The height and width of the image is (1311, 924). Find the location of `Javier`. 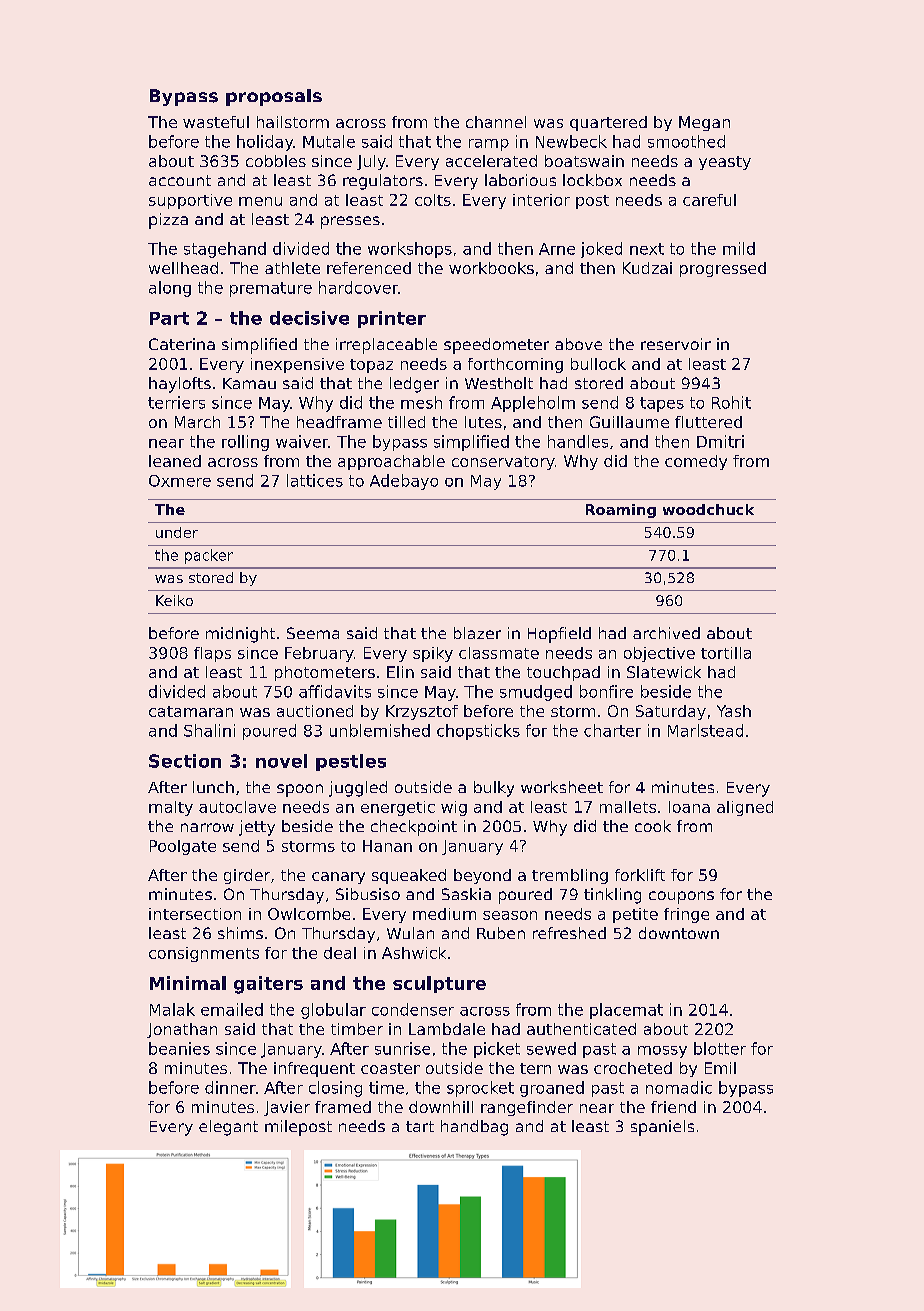

Javier is located at coordinates (287, 1108).
